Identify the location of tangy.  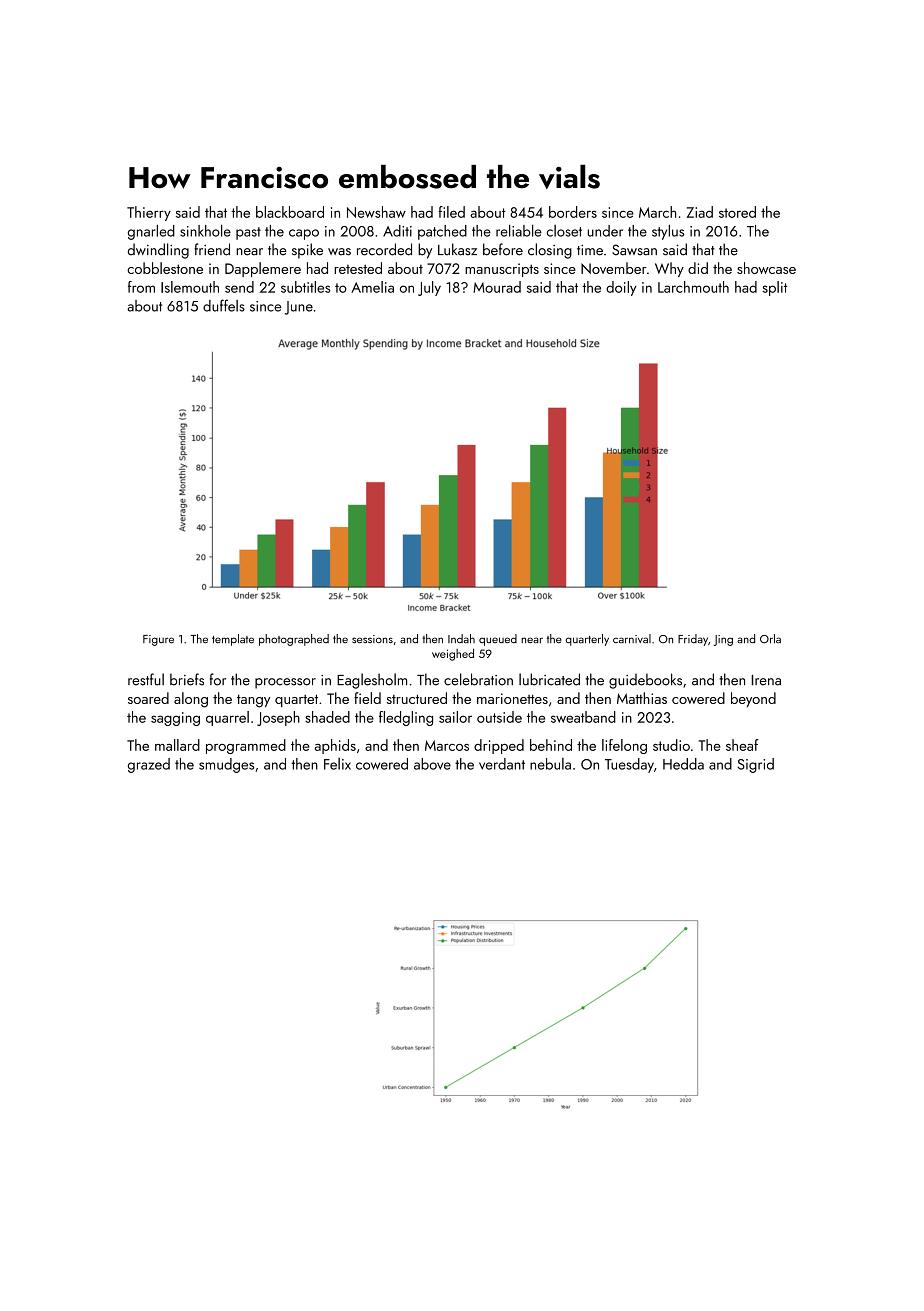
(253, 701).
